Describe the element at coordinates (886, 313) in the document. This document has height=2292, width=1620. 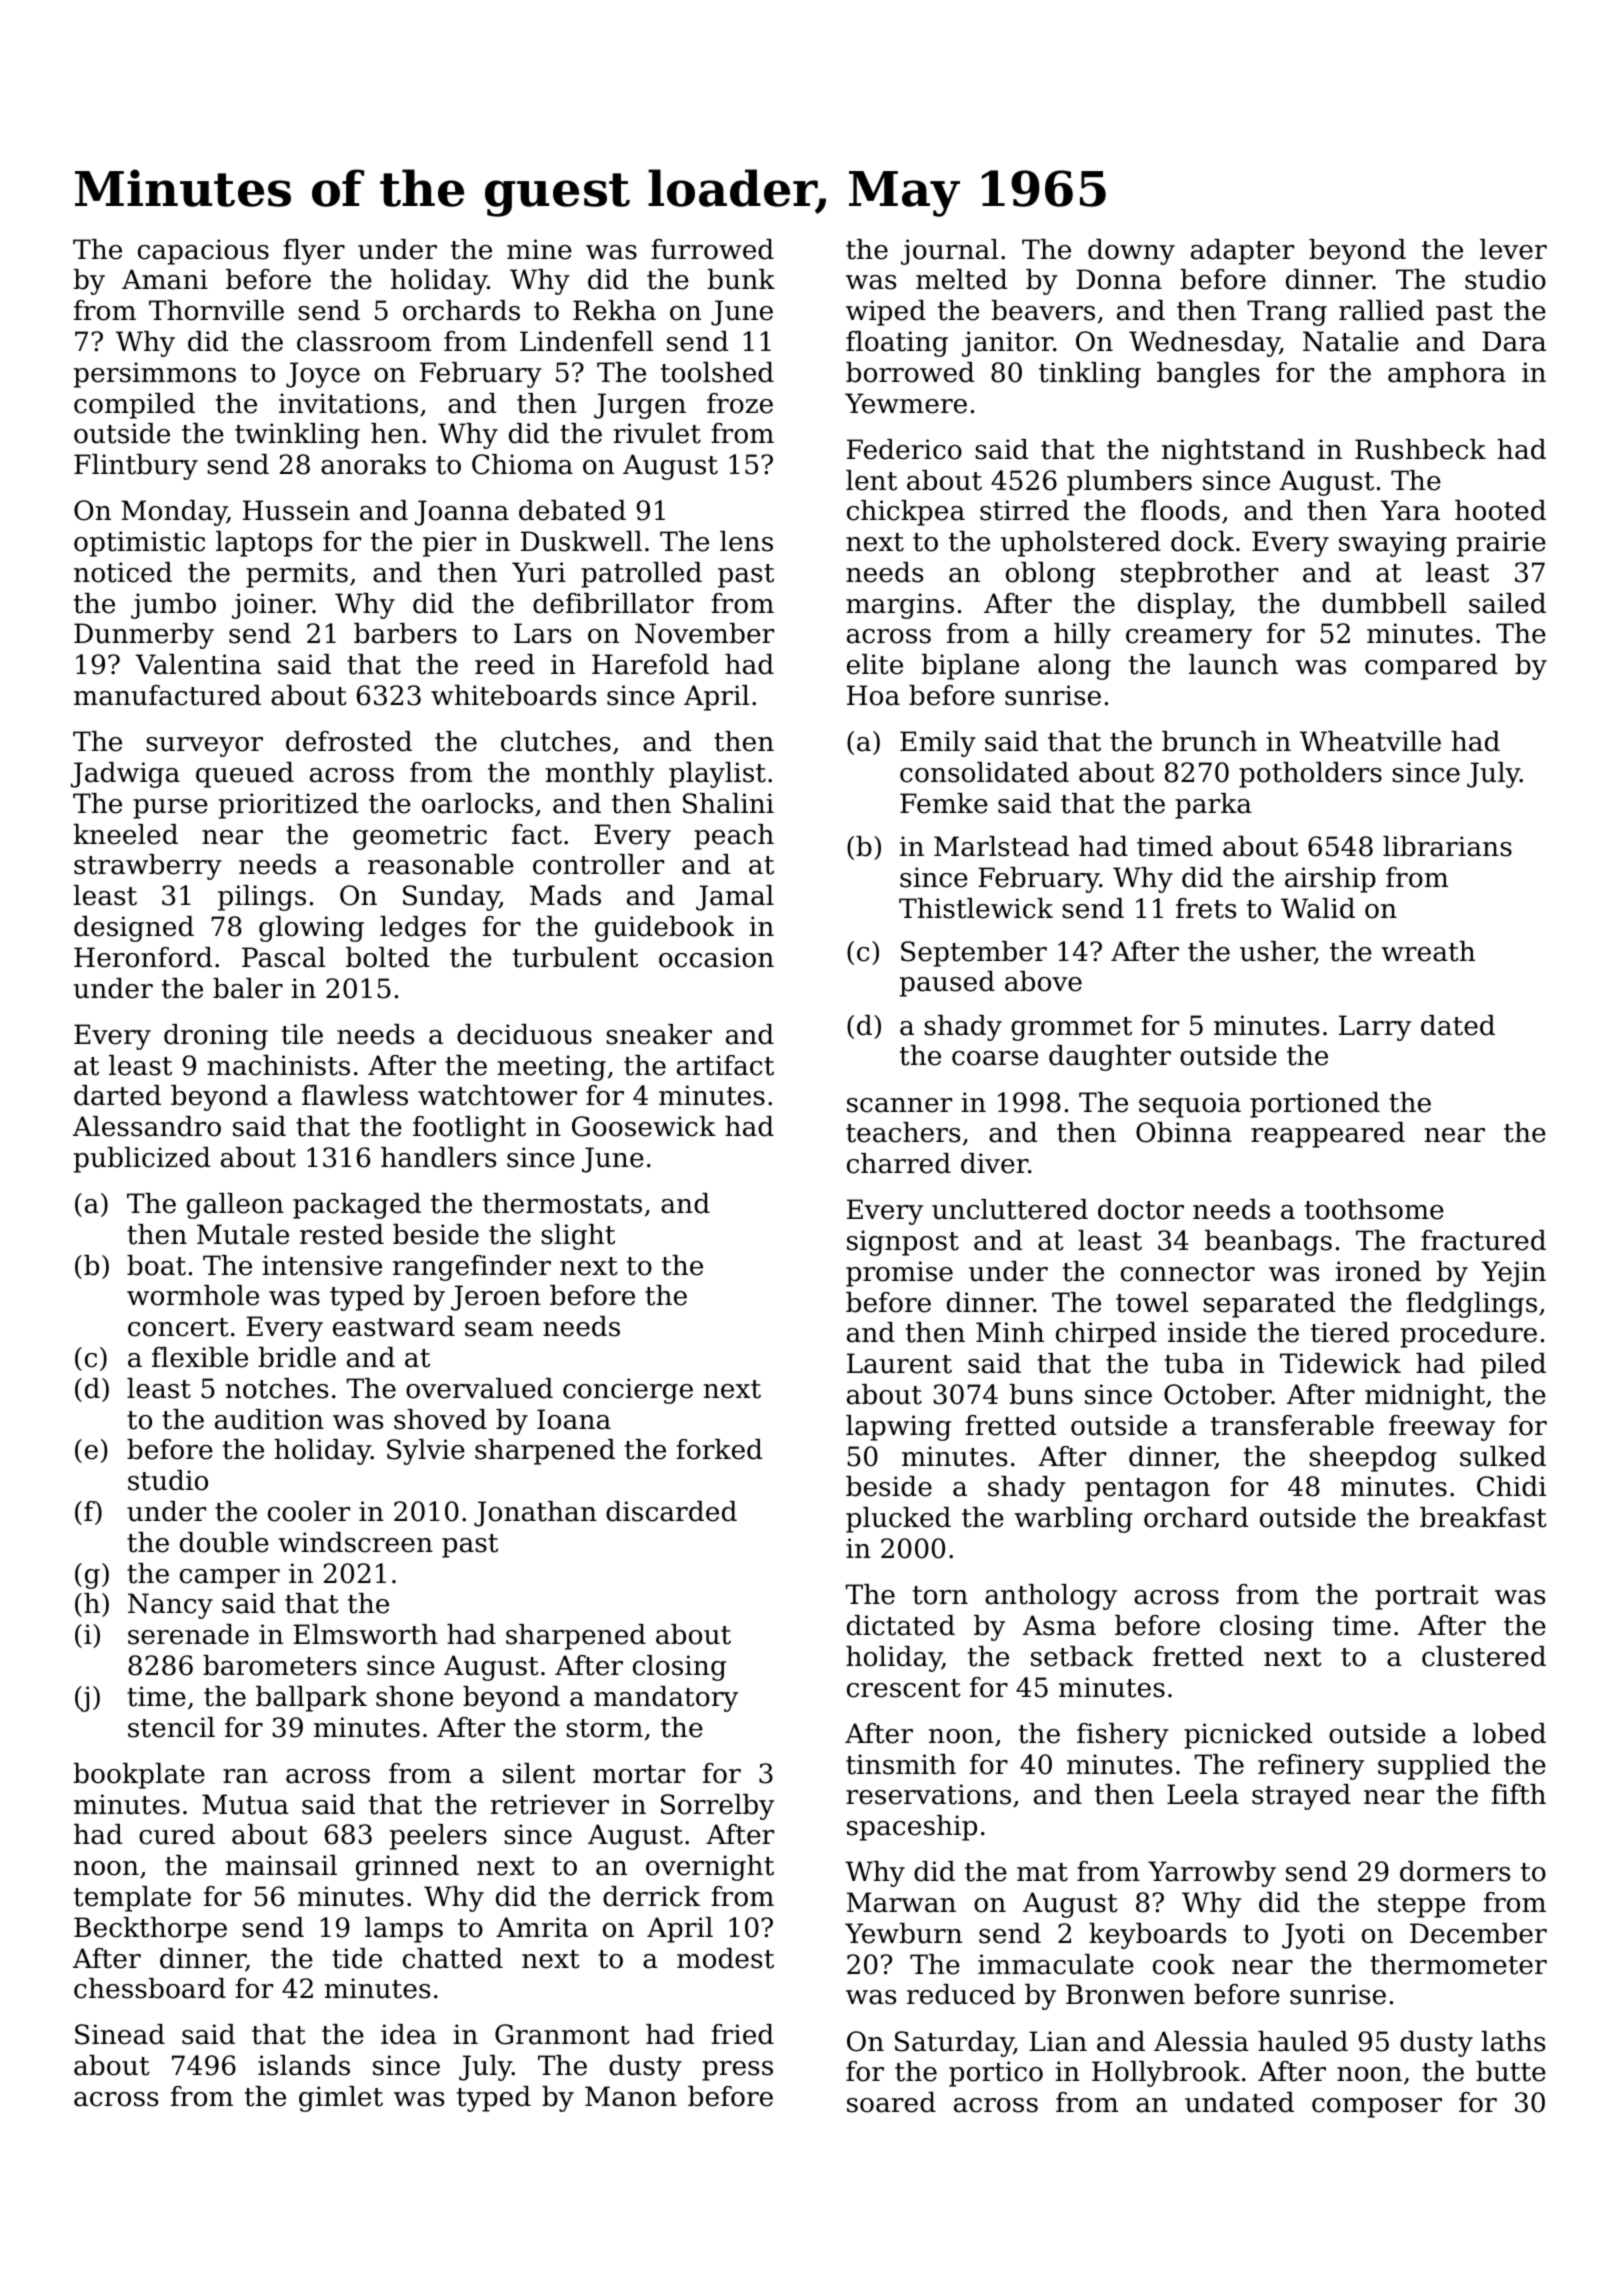
I see `wiped` at that location.
